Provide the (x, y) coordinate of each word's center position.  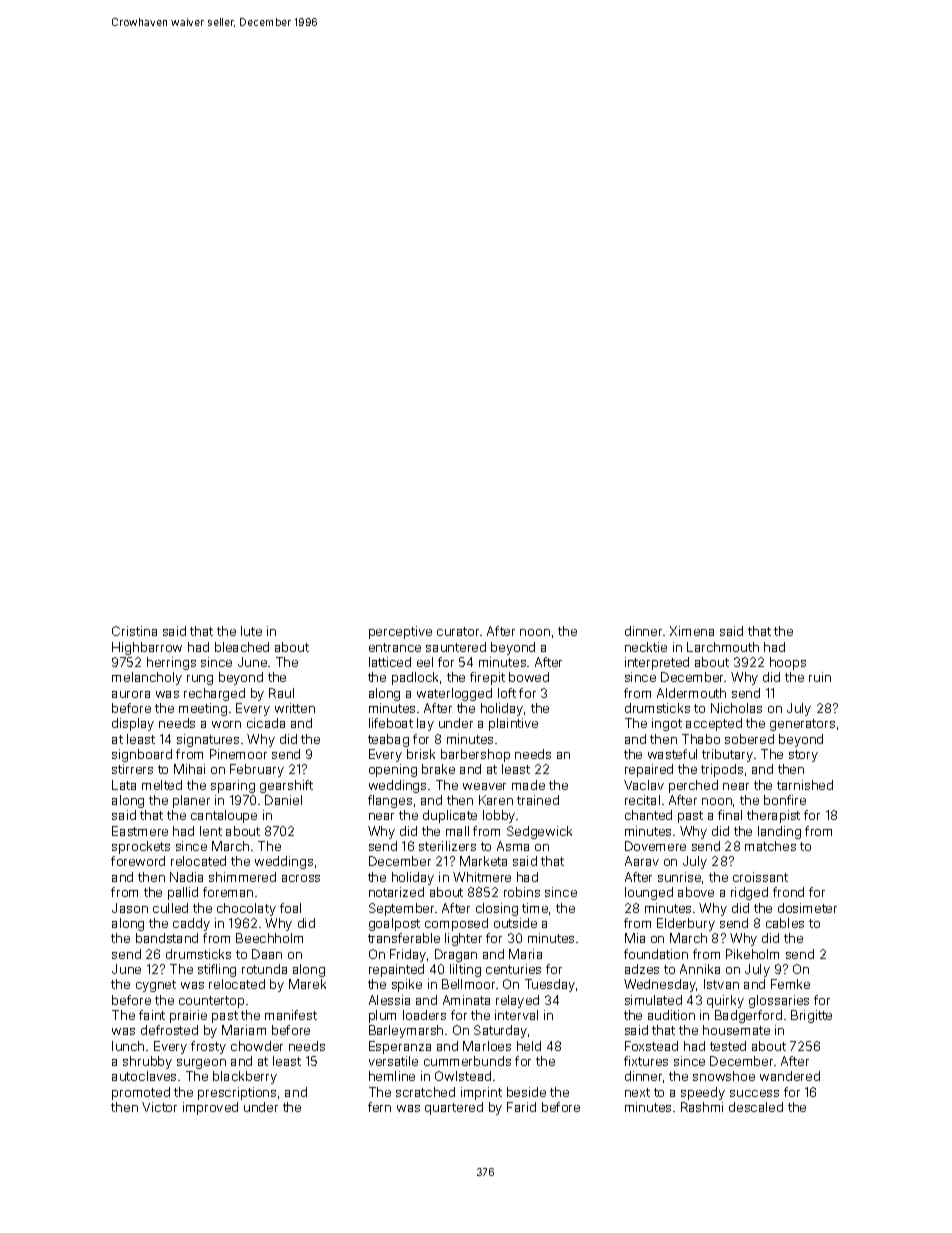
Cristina (134, 631)
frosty (208, 1047)
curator (458, 631)
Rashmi (702, 1107)
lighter (463, 939)
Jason (130, 908)
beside (526, 1092)
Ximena (692, 631)
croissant (760, 877)
